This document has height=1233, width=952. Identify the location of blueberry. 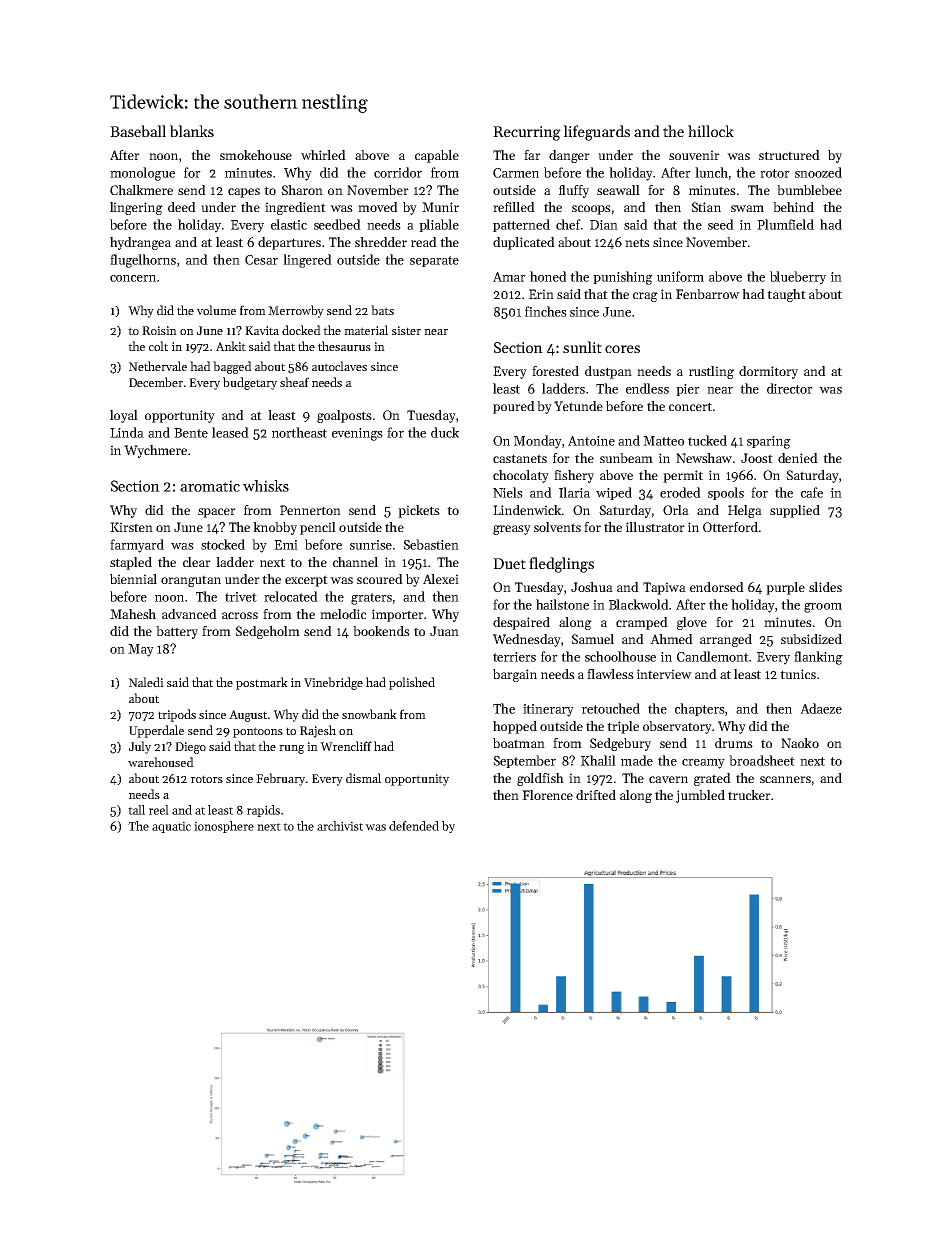
(798, 278).
